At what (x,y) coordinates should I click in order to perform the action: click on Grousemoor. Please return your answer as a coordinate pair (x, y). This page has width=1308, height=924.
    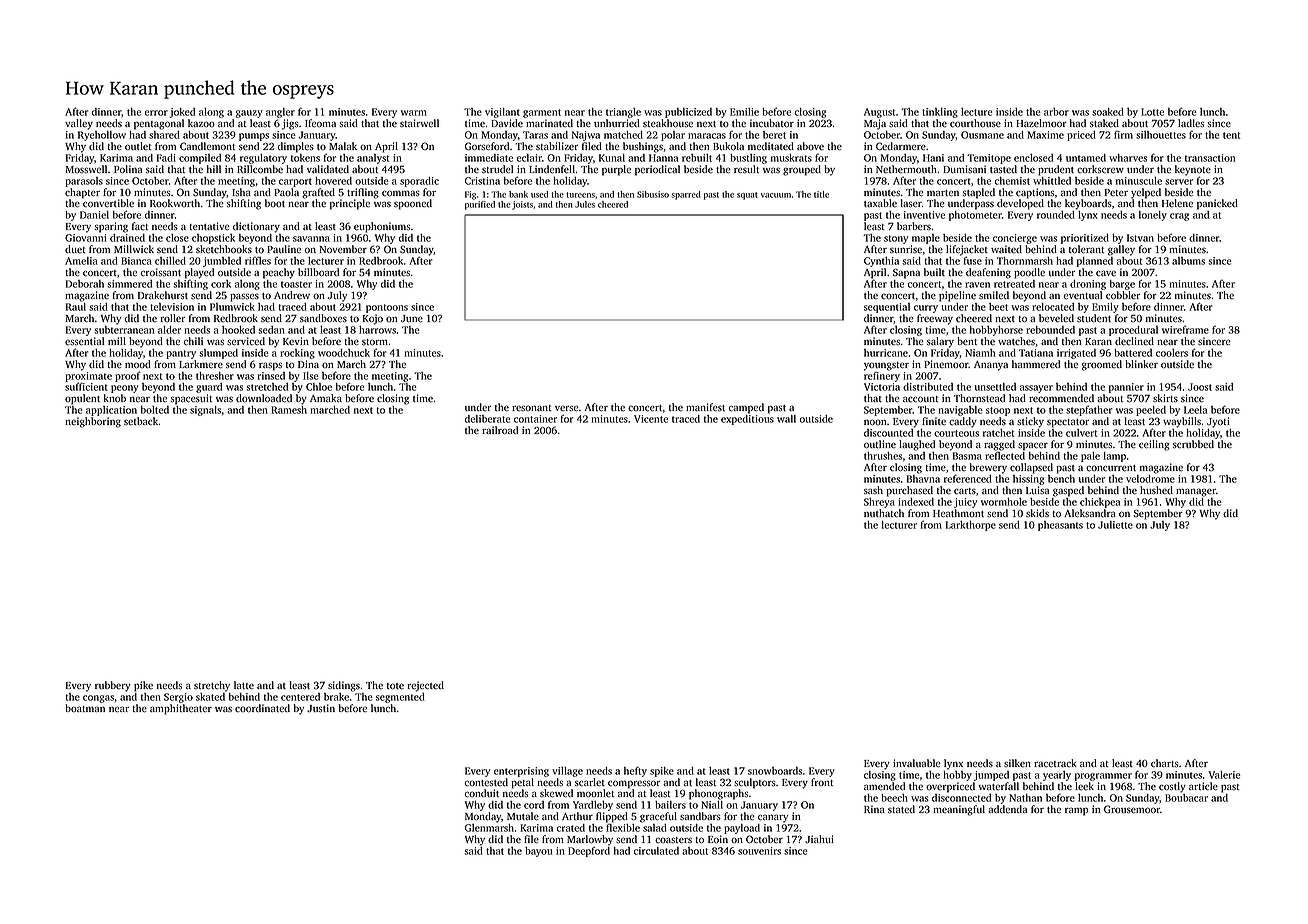
    Looking at the image, I should click on (1132, 809).
